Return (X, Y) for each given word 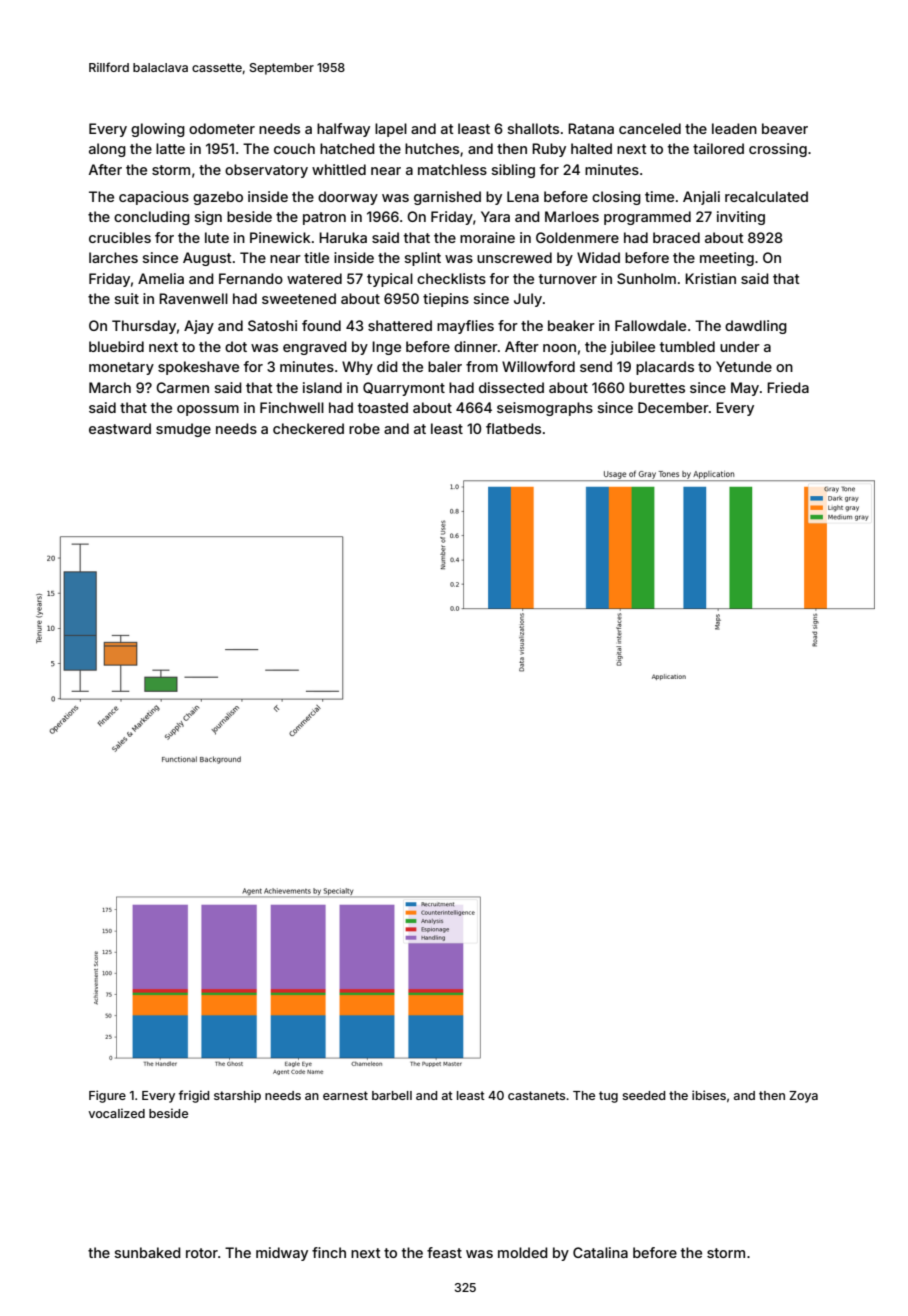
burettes (657, 387)
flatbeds (513, 428)
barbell (392, 1095)
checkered (308, 428)
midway (282, 1254)
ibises (709, 1095)
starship (237, 1096)
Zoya (803, 1097)
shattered (400, 325)
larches (113, 257)
